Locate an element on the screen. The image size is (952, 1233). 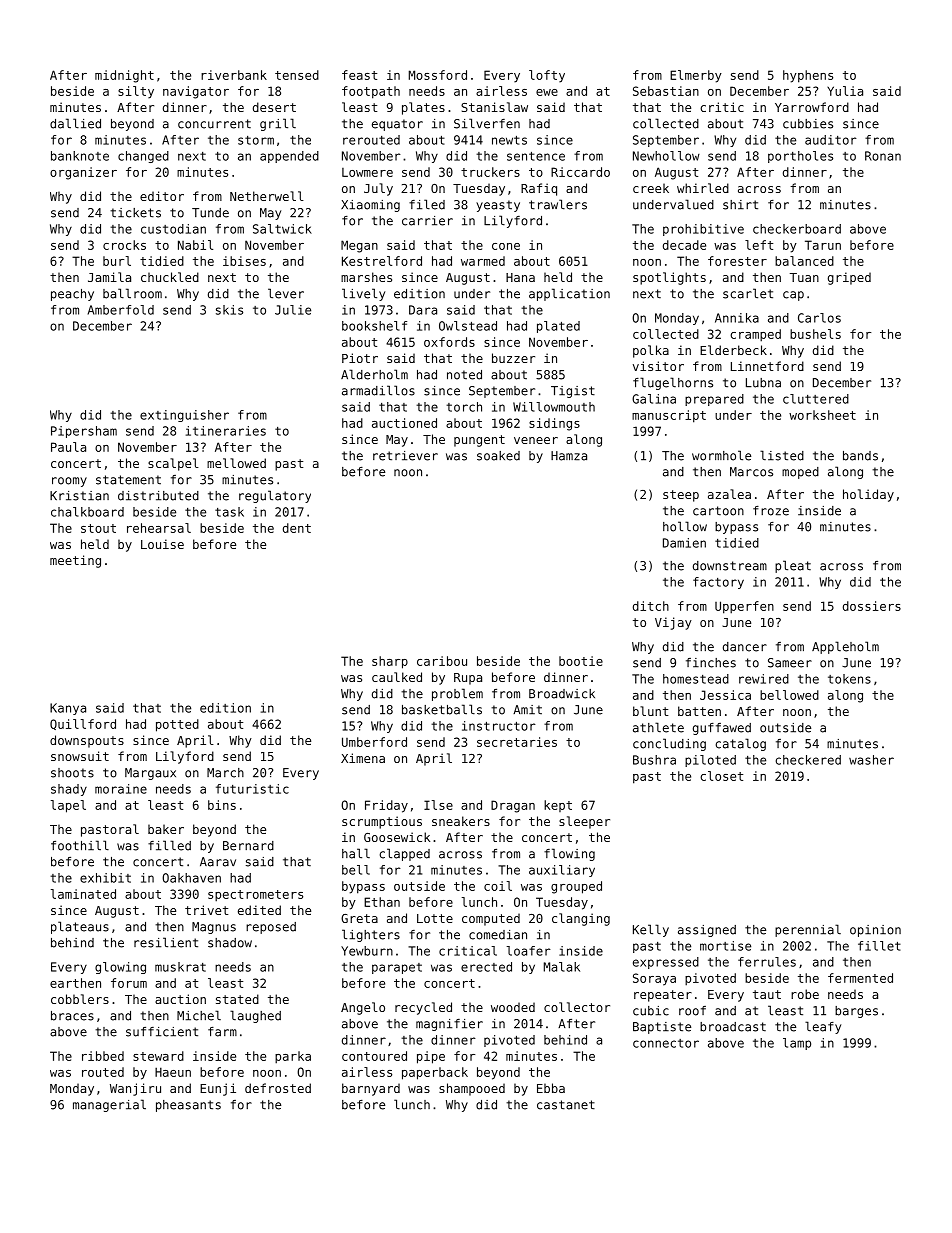
ewe is located at coordinates (547, 92).
